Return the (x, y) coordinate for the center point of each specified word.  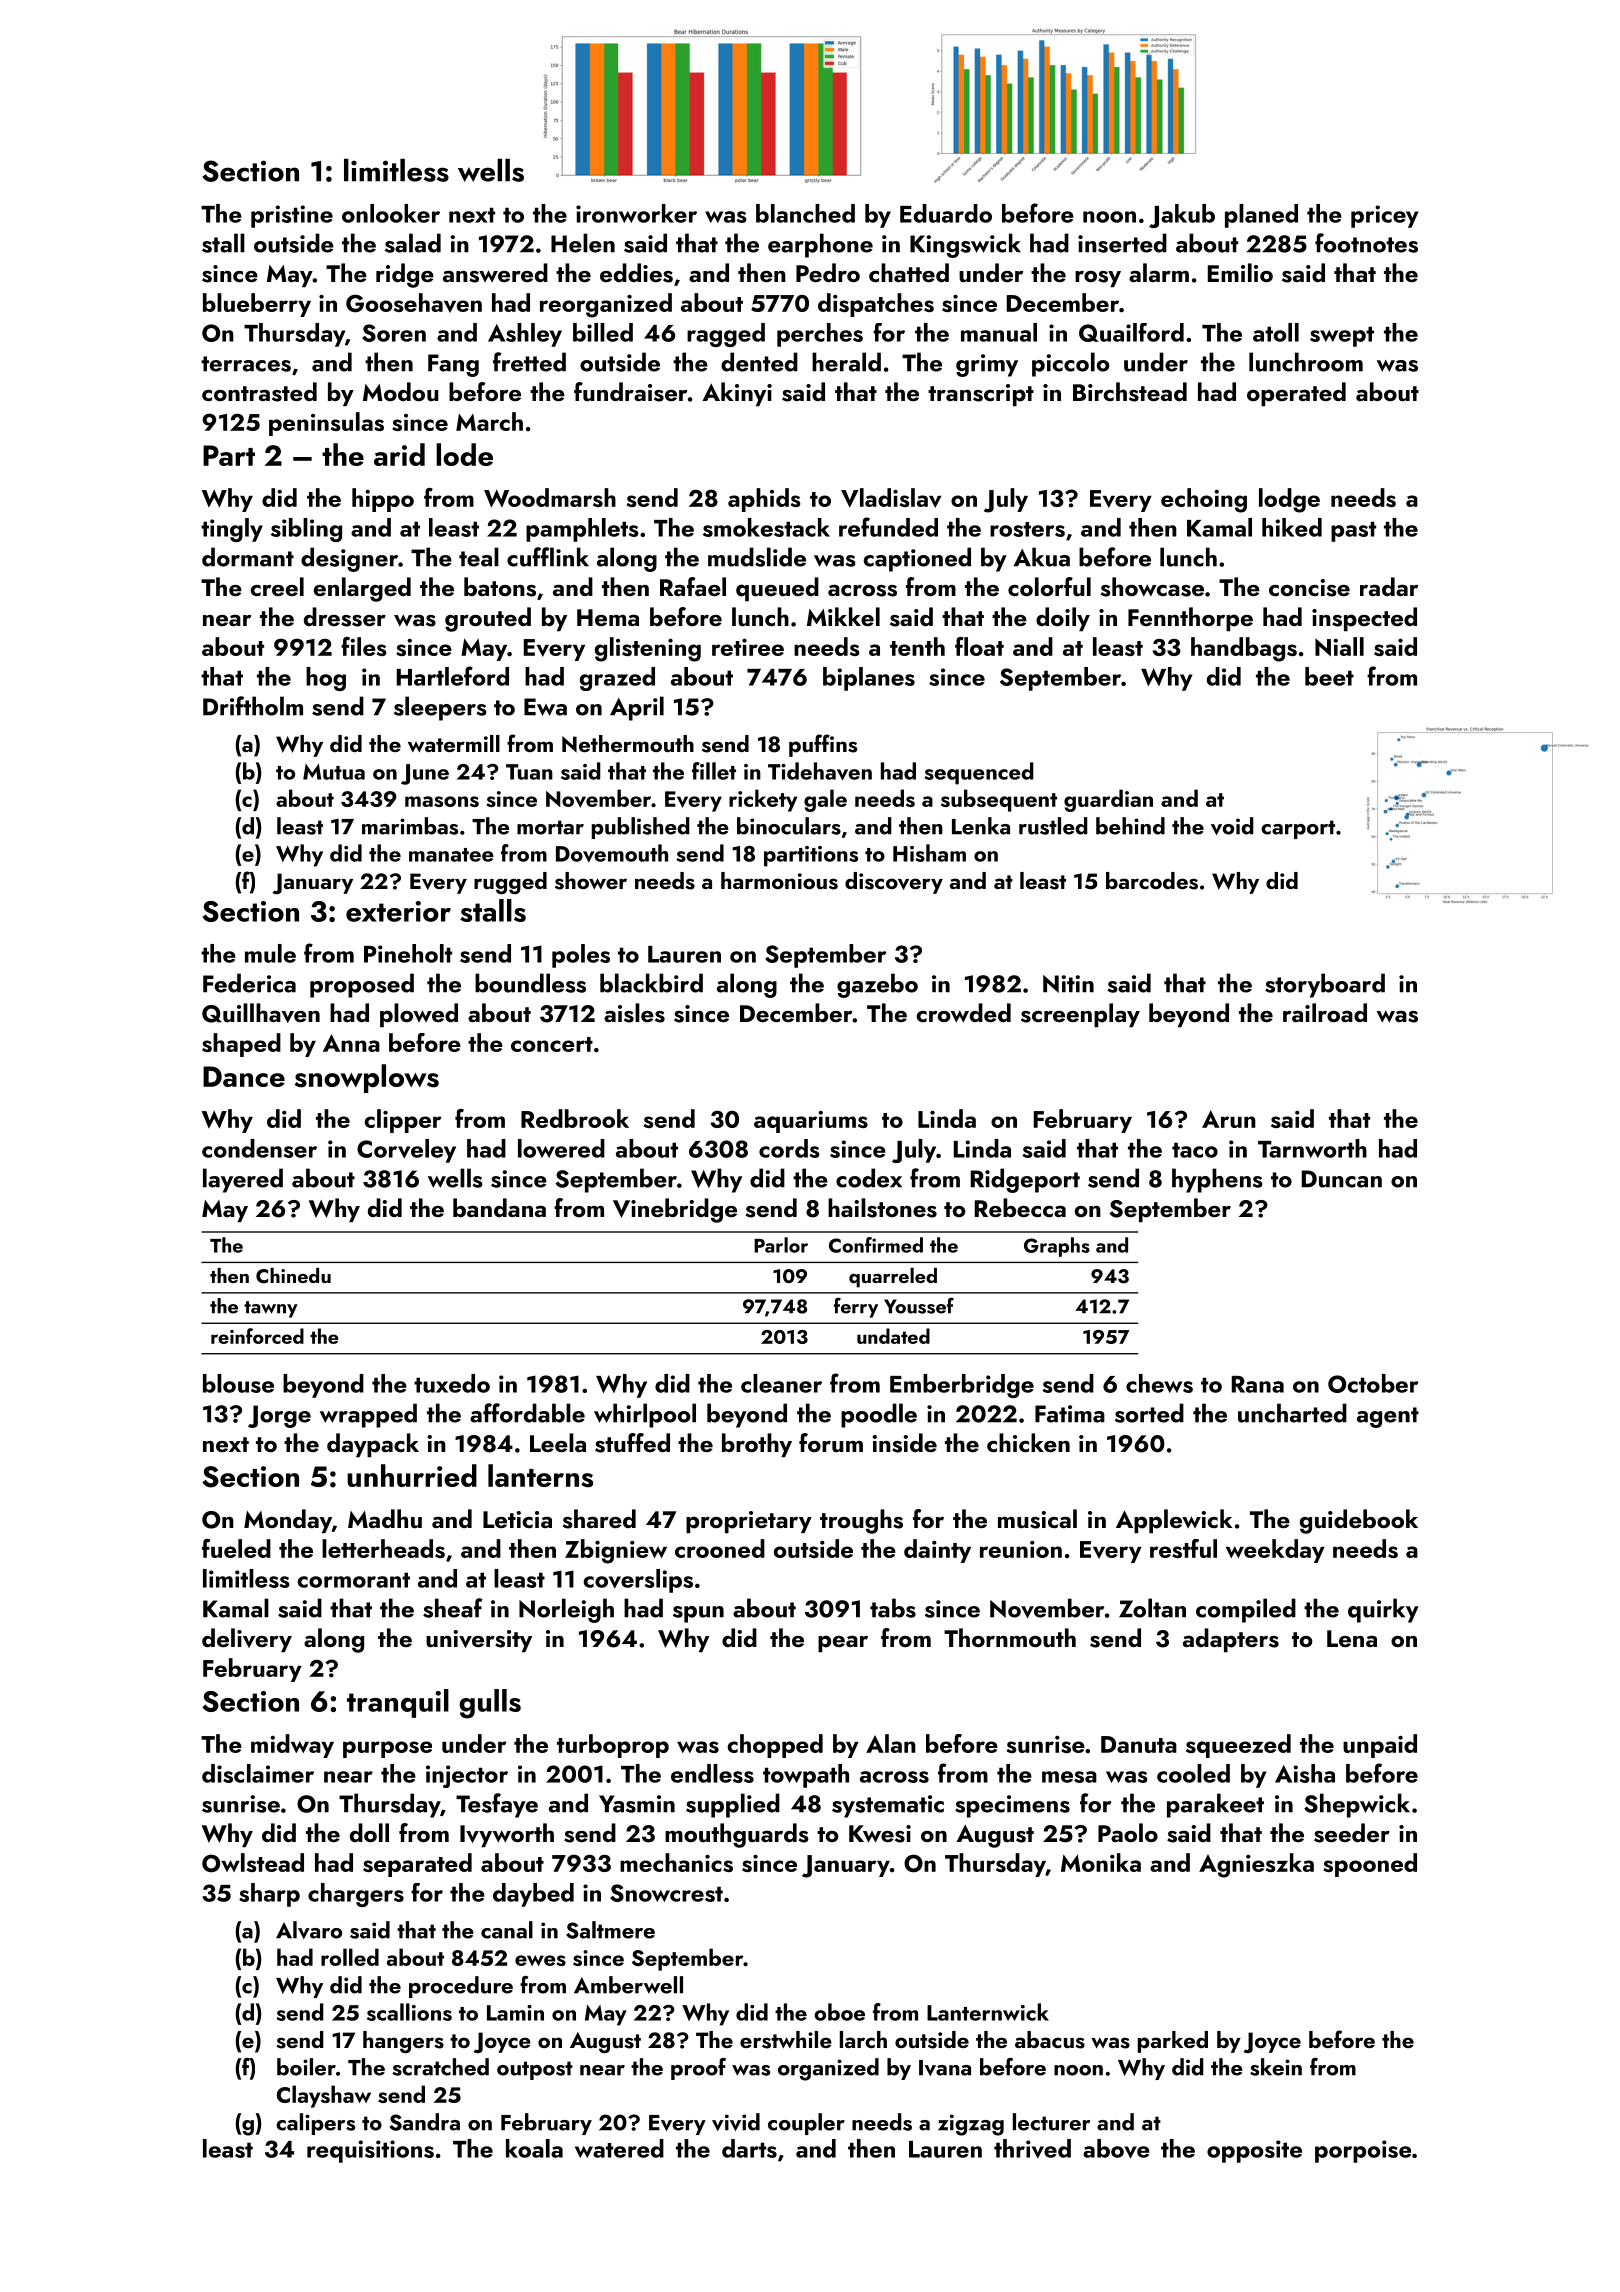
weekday (1275, 1551)
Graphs (1057, 1247)
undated (893, 1336)
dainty (937, 1551)
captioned (917, 559)
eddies (636, 273)
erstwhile (786, 2040)
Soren (394, 333)
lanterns (540, 1476)
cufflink (548, 557)
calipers (315, 2124)
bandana (499, 1207)
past (1353, 531)
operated (1296, 394)
